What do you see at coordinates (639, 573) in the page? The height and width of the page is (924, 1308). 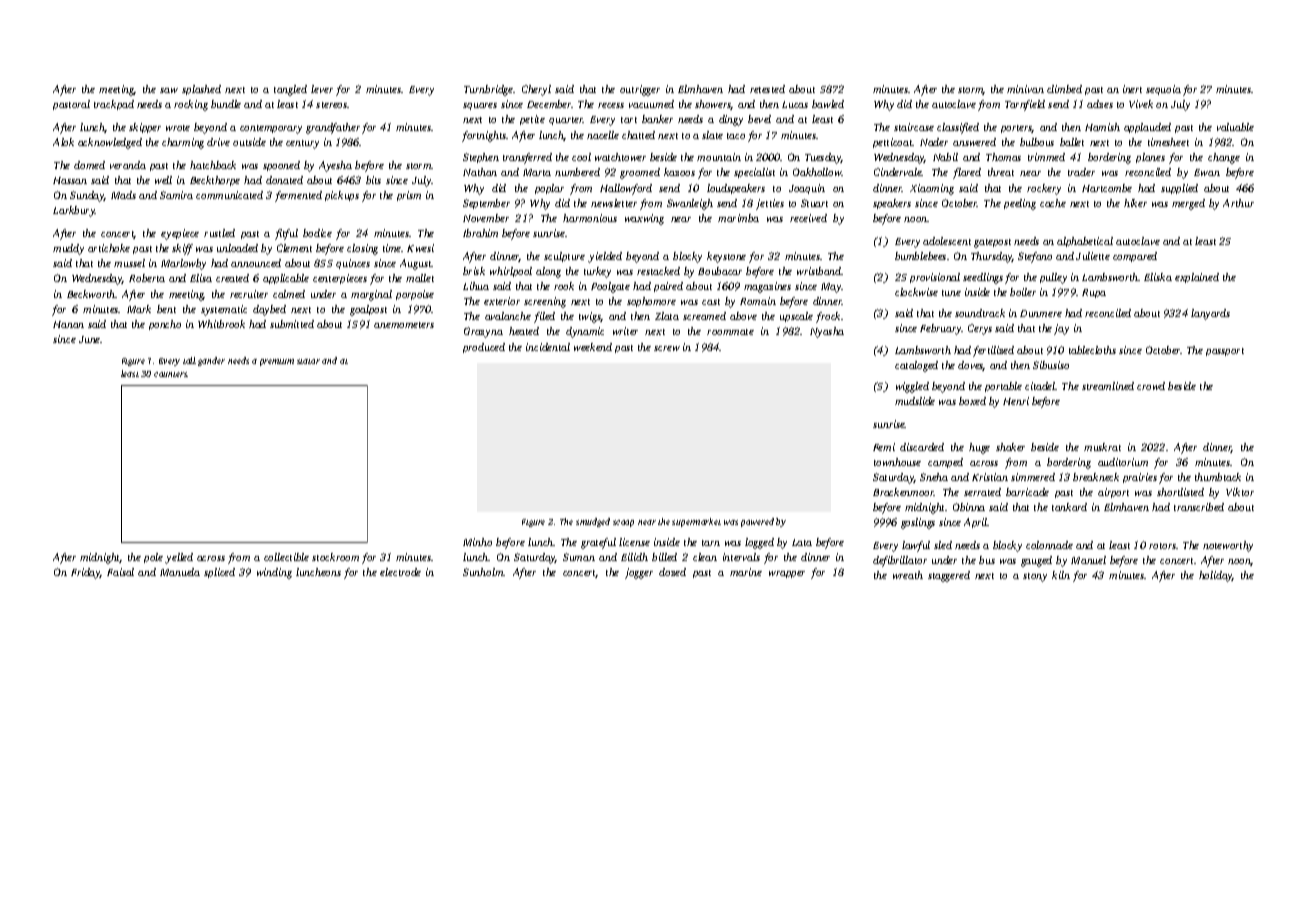 I see `jogger` at bounding box center [639, 573].
